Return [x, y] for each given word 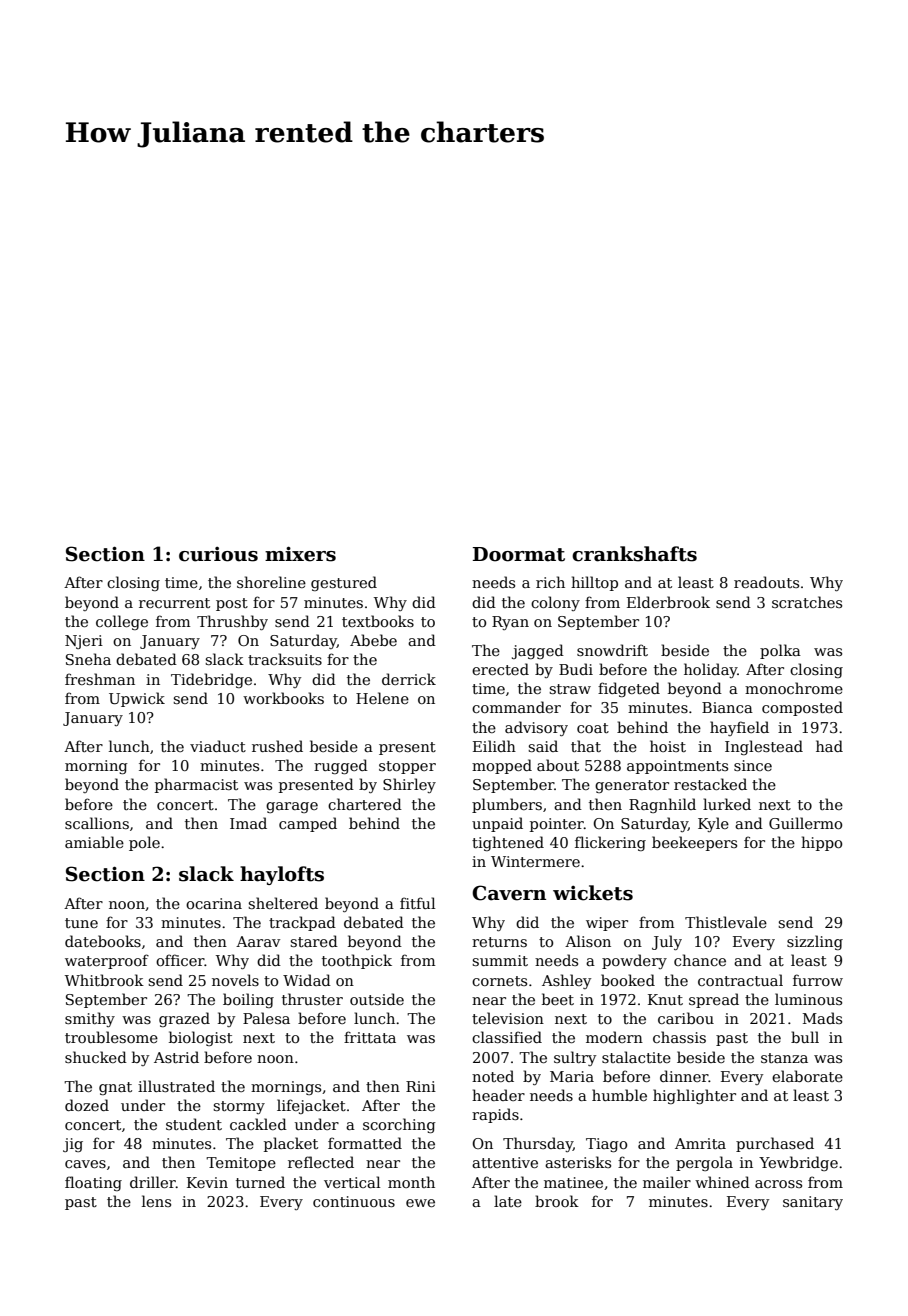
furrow [818, 980]
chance [700, 960]
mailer [667, 1182]
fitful [417, 903]
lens [156, 1201]
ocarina [214, 903]
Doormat [519, 554]
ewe [420, 1203]
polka [780, 651]
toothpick [357, 961]
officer [180, 960]
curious [218, 554]
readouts [766, 582]
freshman [100, 679]
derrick [409, 679]
